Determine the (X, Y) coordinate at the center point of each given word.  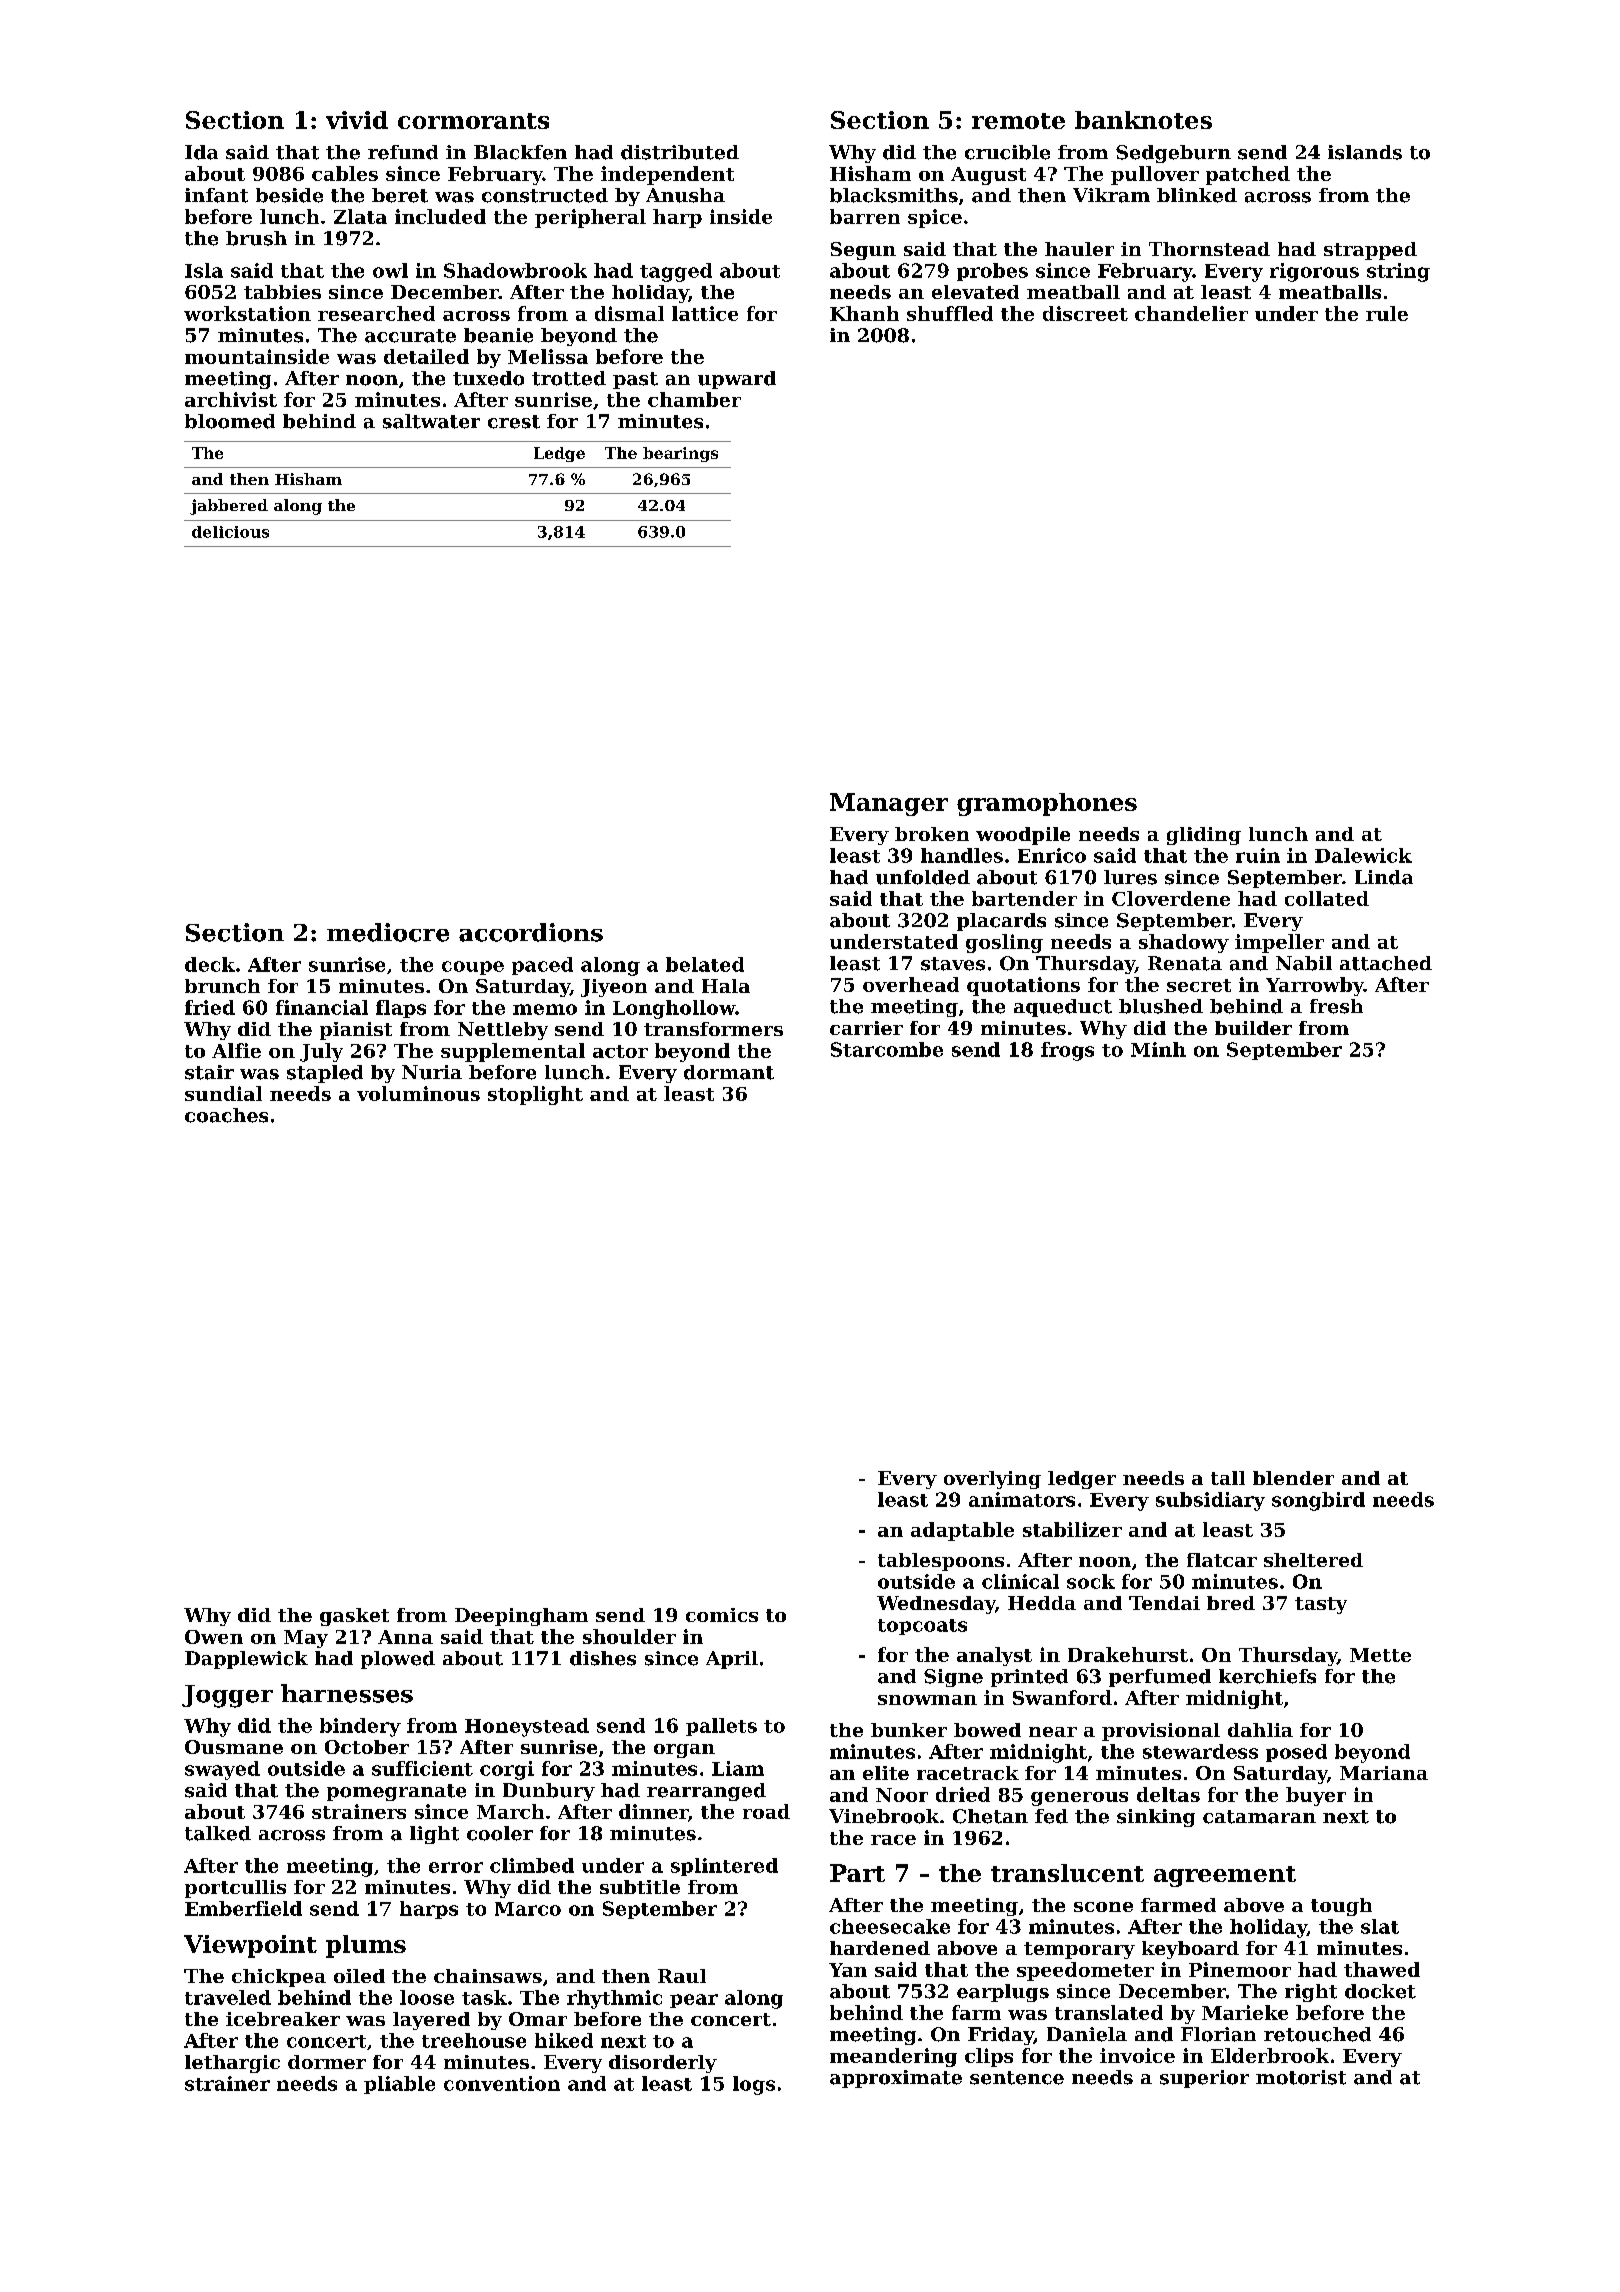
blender (1293, 1478)
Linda (1384, 877)
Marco (528, 1909)
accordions (531, 932)
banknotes (1143, 120)
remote (1018, 121)
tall (1228, 1478)
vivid (357, 120)
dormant (729, 1072)
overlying (992, 1480)
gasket (354, 1617)
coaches (226, 1115)
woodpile (1023, 836)
